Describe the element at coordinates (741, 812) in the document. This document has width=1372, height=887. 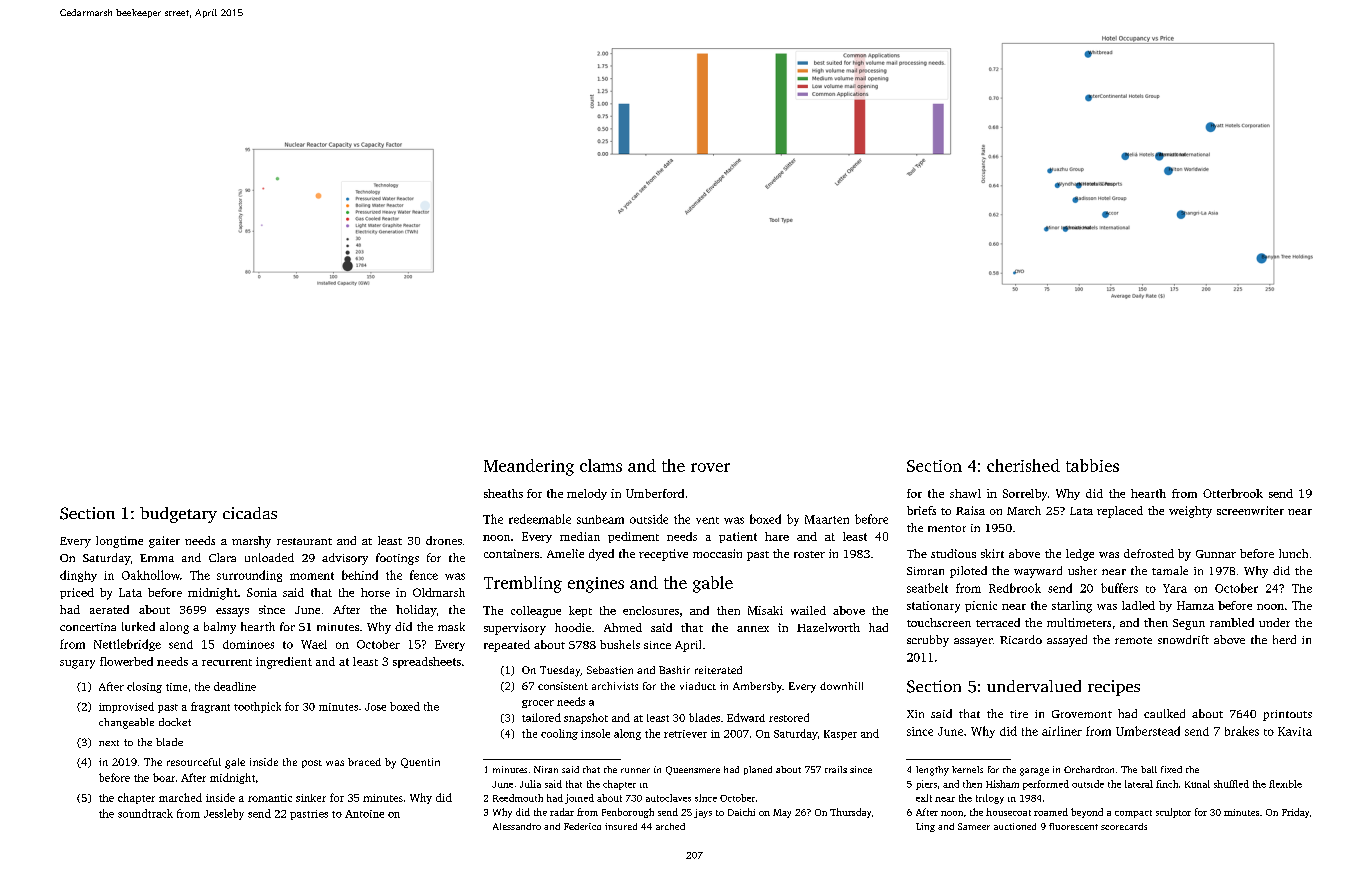
I see `Daichi` at that location.
